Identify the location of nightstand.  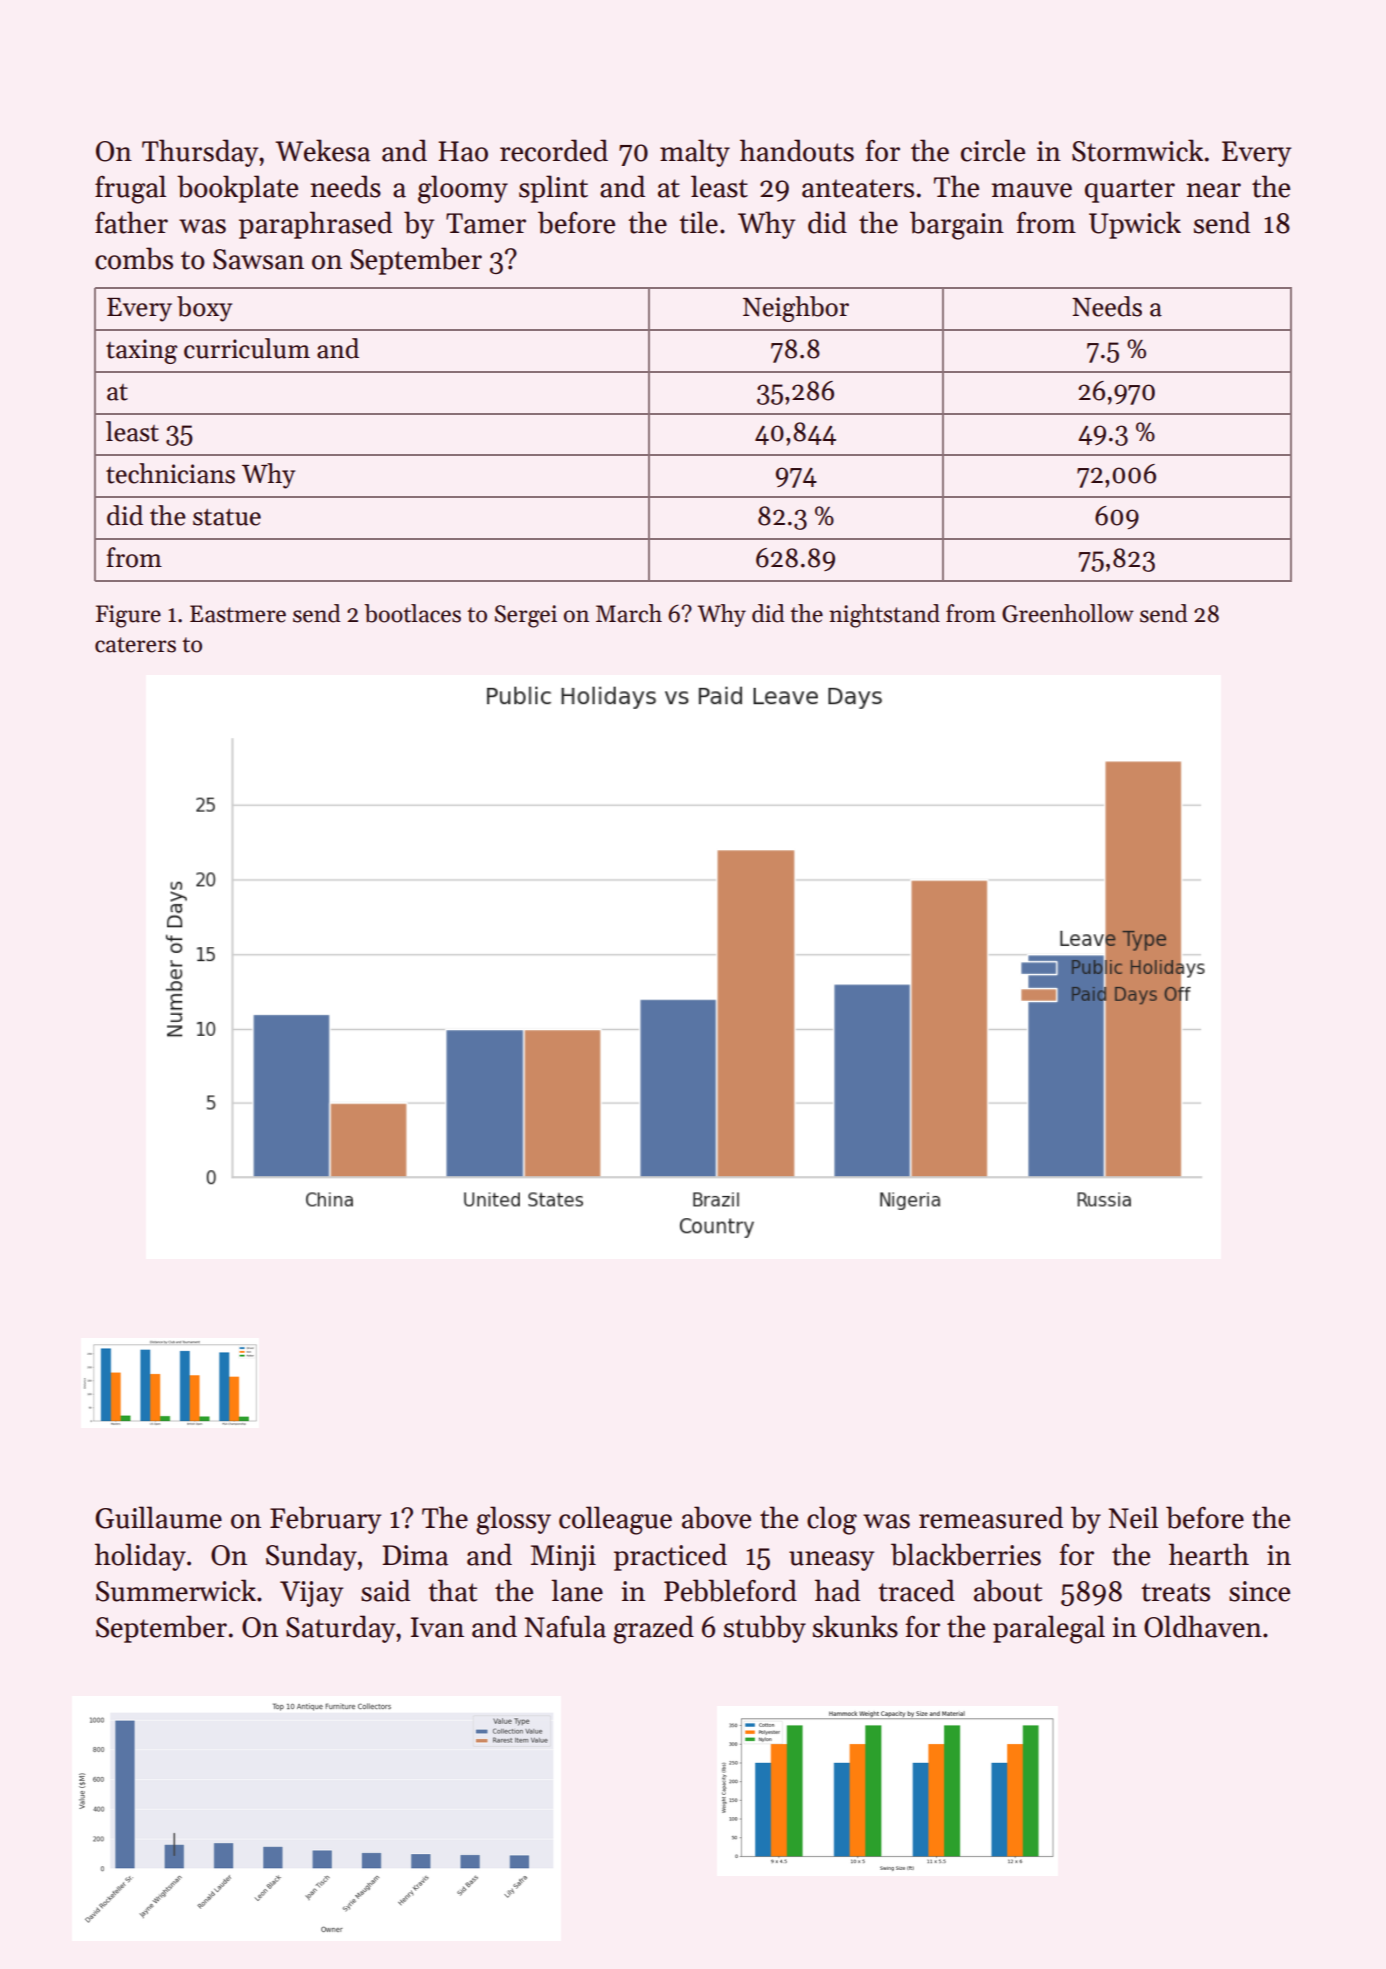
(884, 616).
